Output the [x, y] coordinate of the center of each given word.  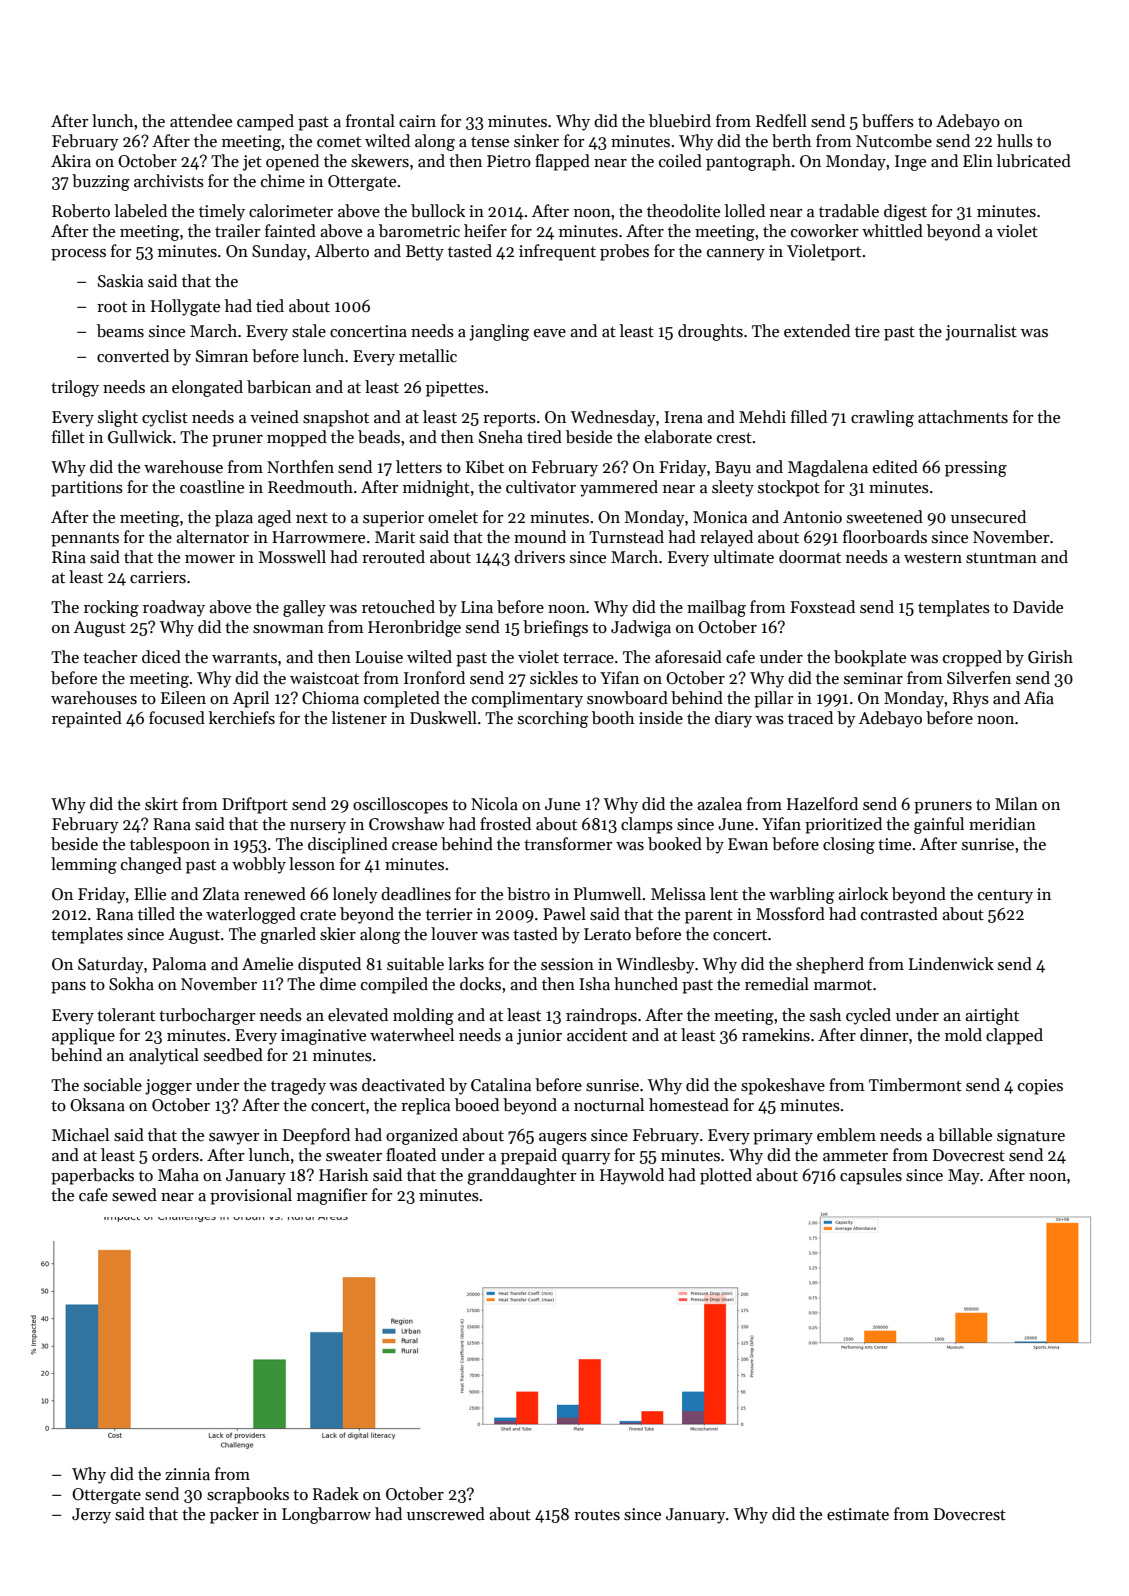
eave [550, 333]
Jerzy [91, 1516]
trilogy [75, 388]
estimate [858, 1514]
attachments [963, 417]
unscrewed [446, 1514]
